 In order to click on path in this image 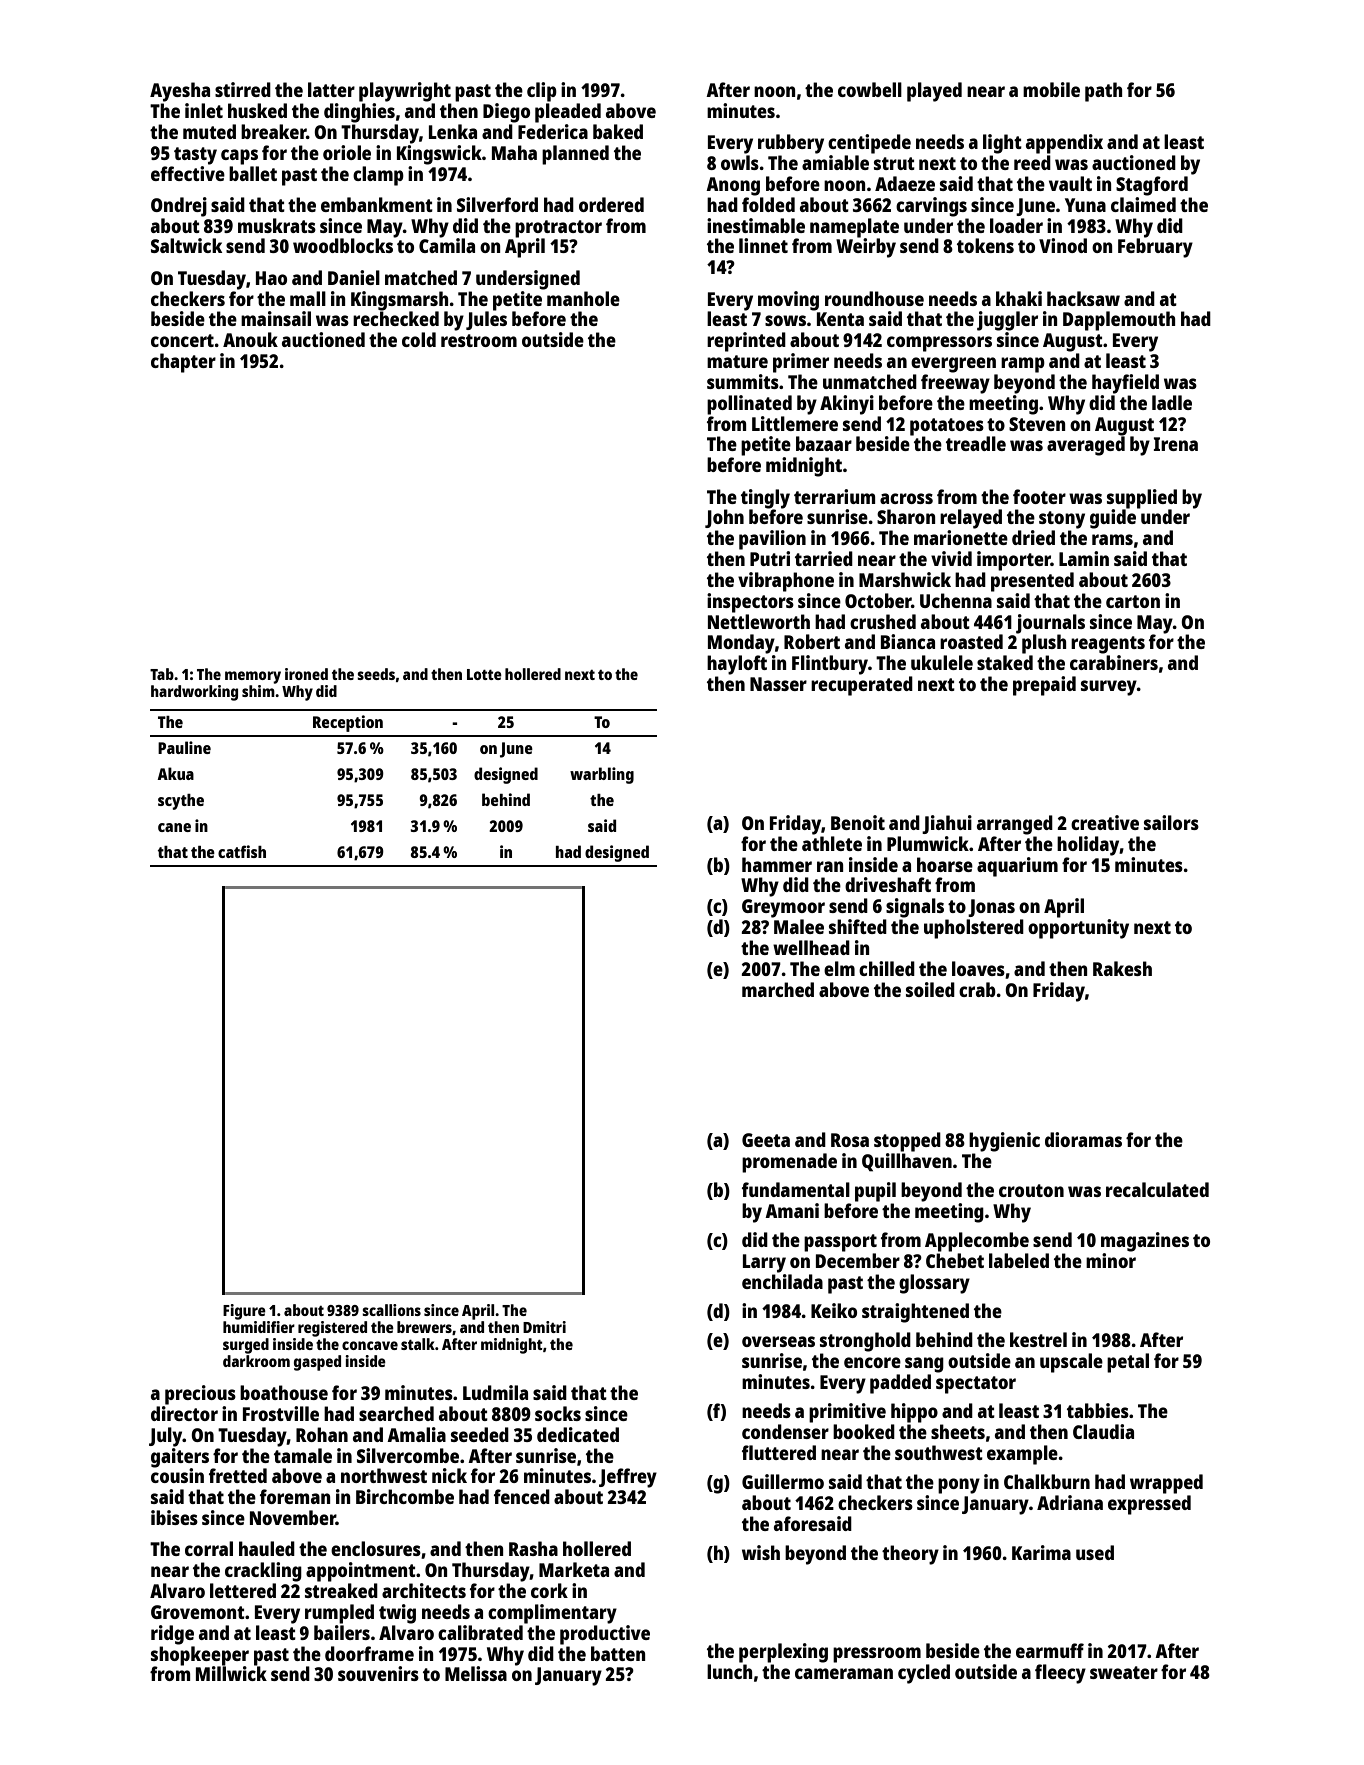, I will do `click(1103, 92)`.
